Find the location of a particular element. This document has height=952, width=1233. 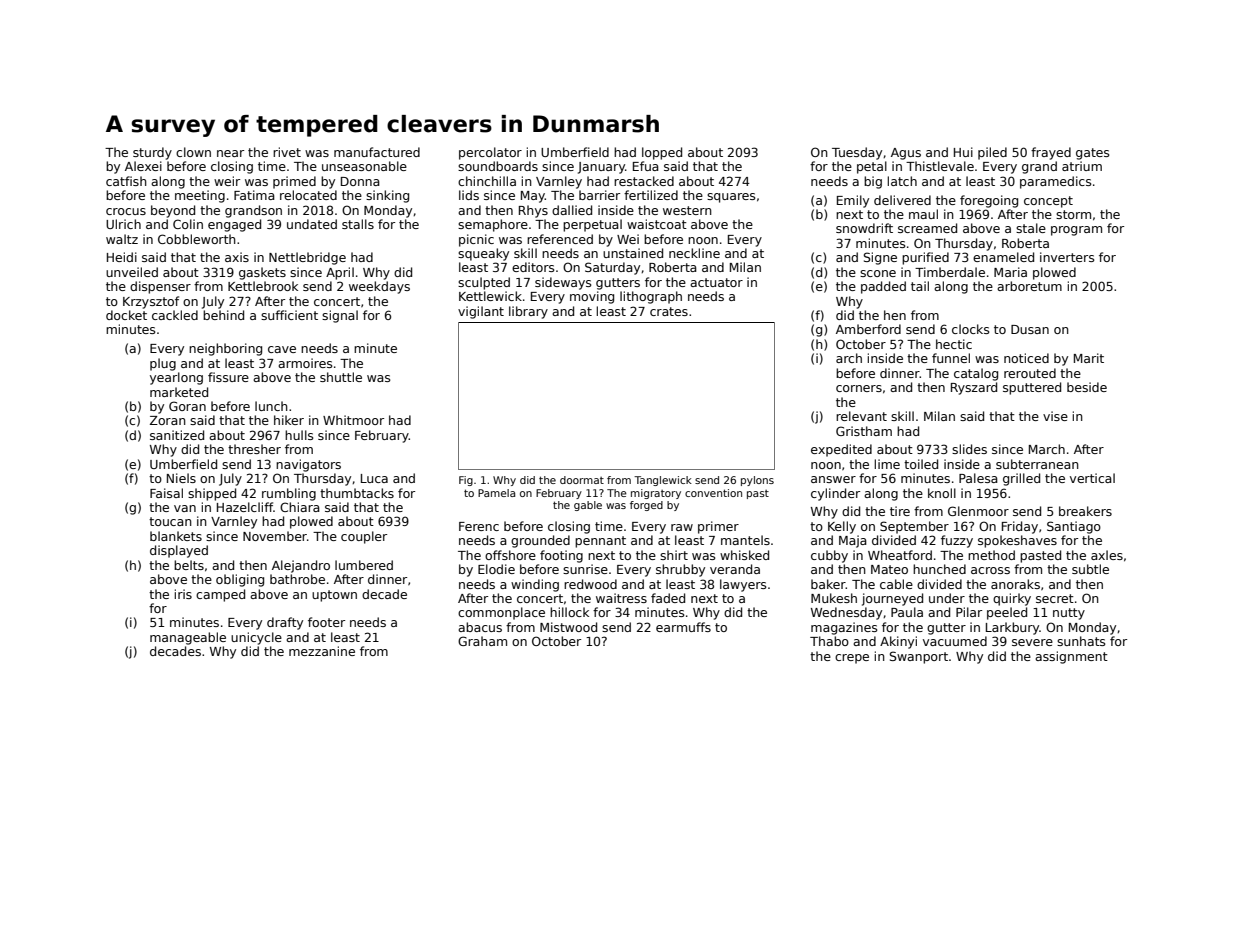

Elodie is located at coordinates (496, 569).
